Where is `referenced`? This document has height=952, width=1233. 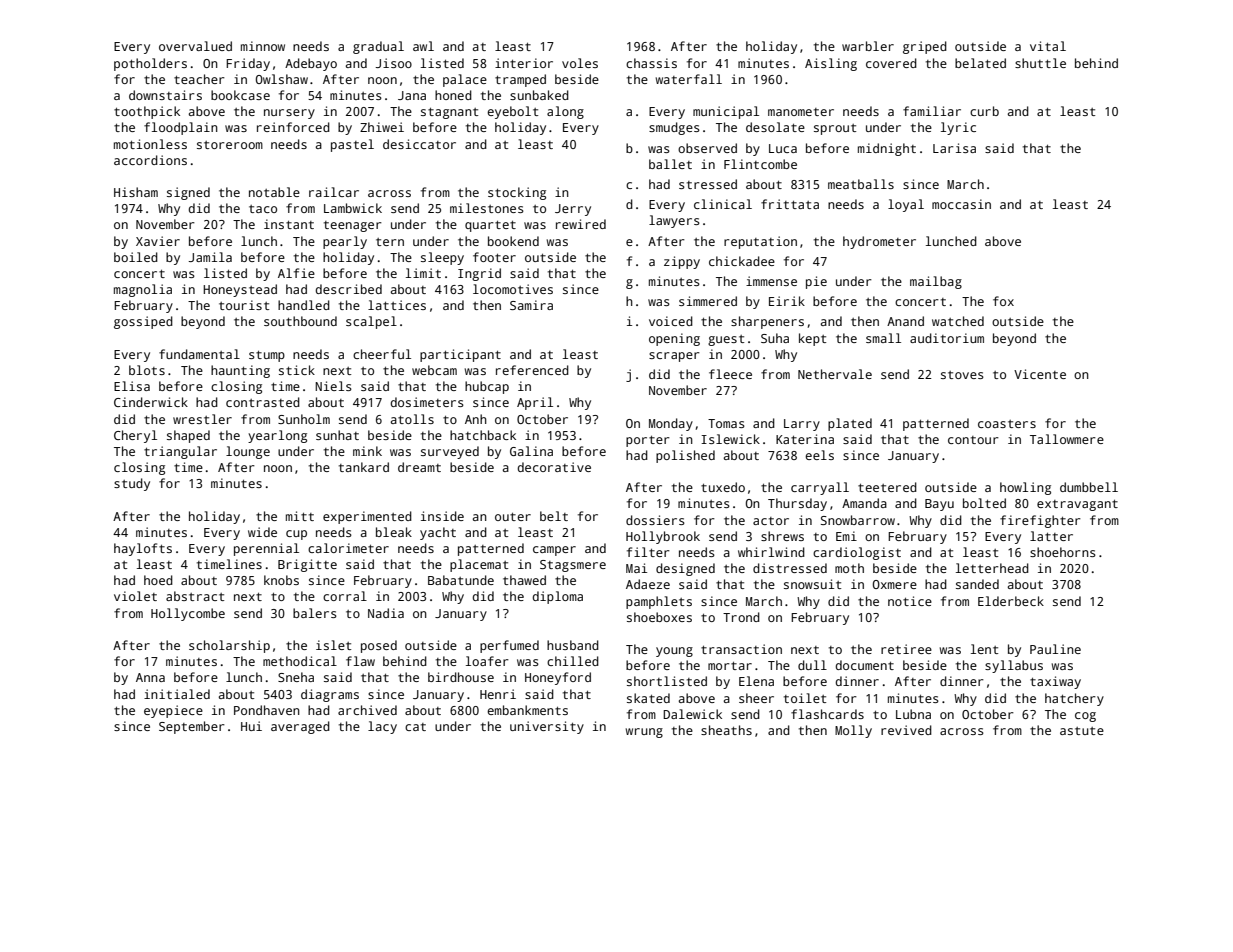 referenced is located at coordinates (532, 370).
